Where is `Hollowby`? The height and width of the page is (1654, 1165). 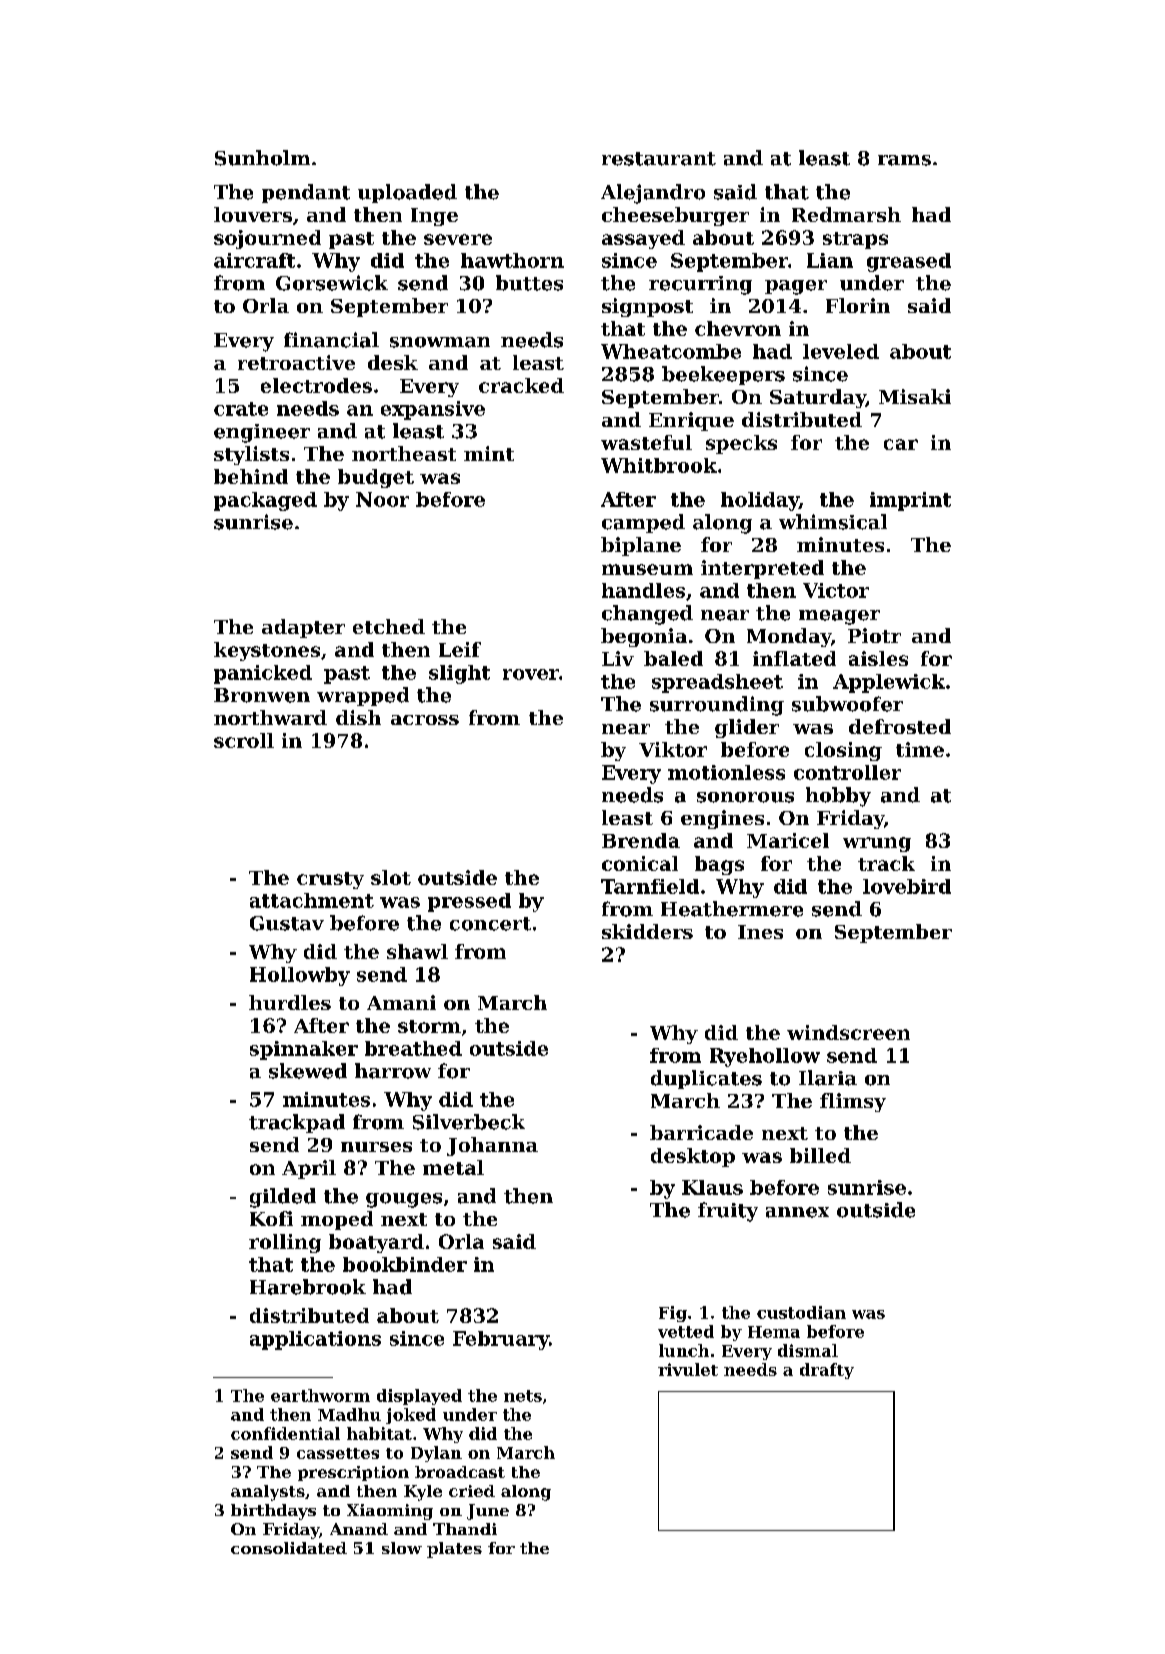 Hollowby is located at coordinates (300, 976).
